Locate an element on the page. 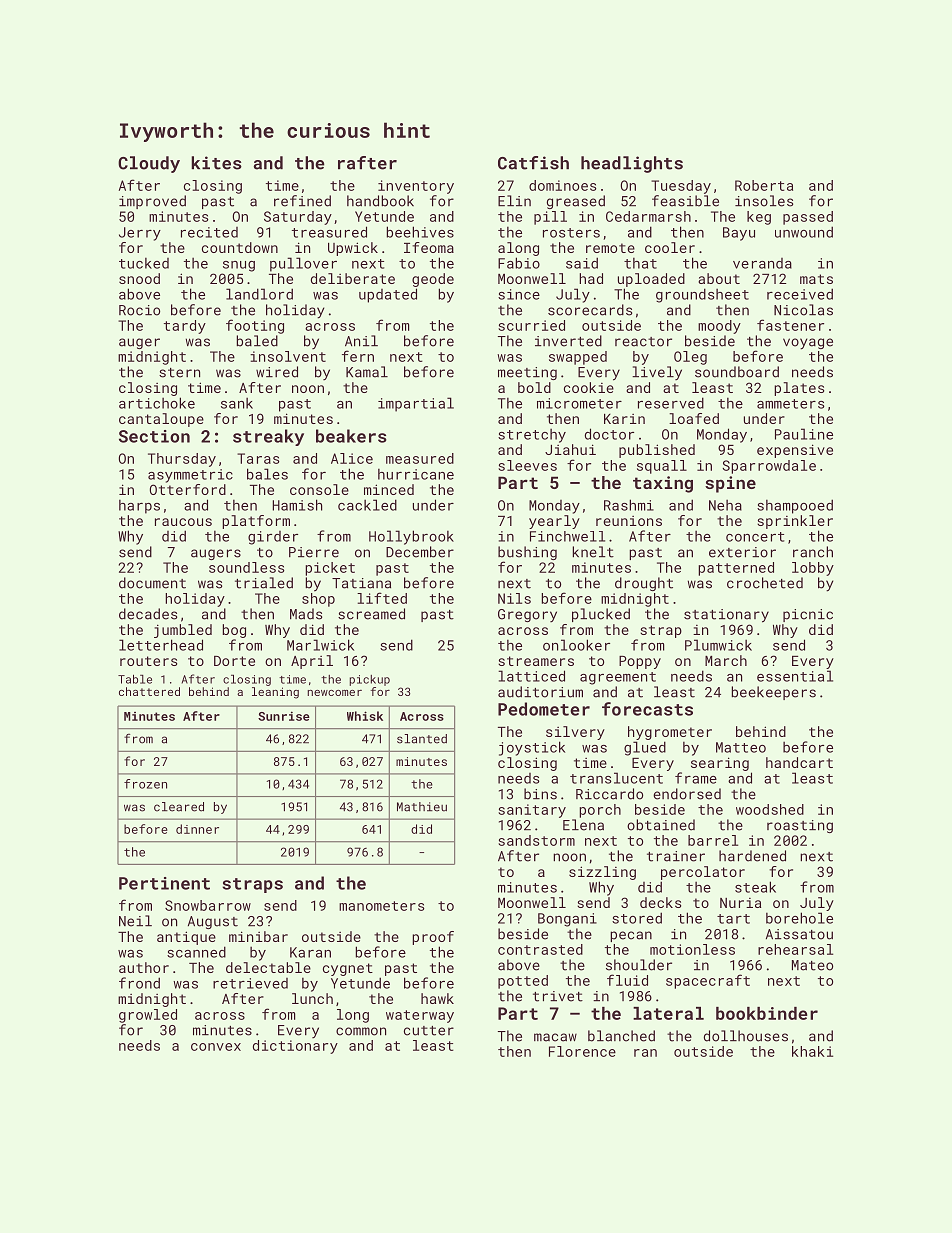 The height and width of the document is (1233, 952). frozen is located at coordinates (145, 784).
